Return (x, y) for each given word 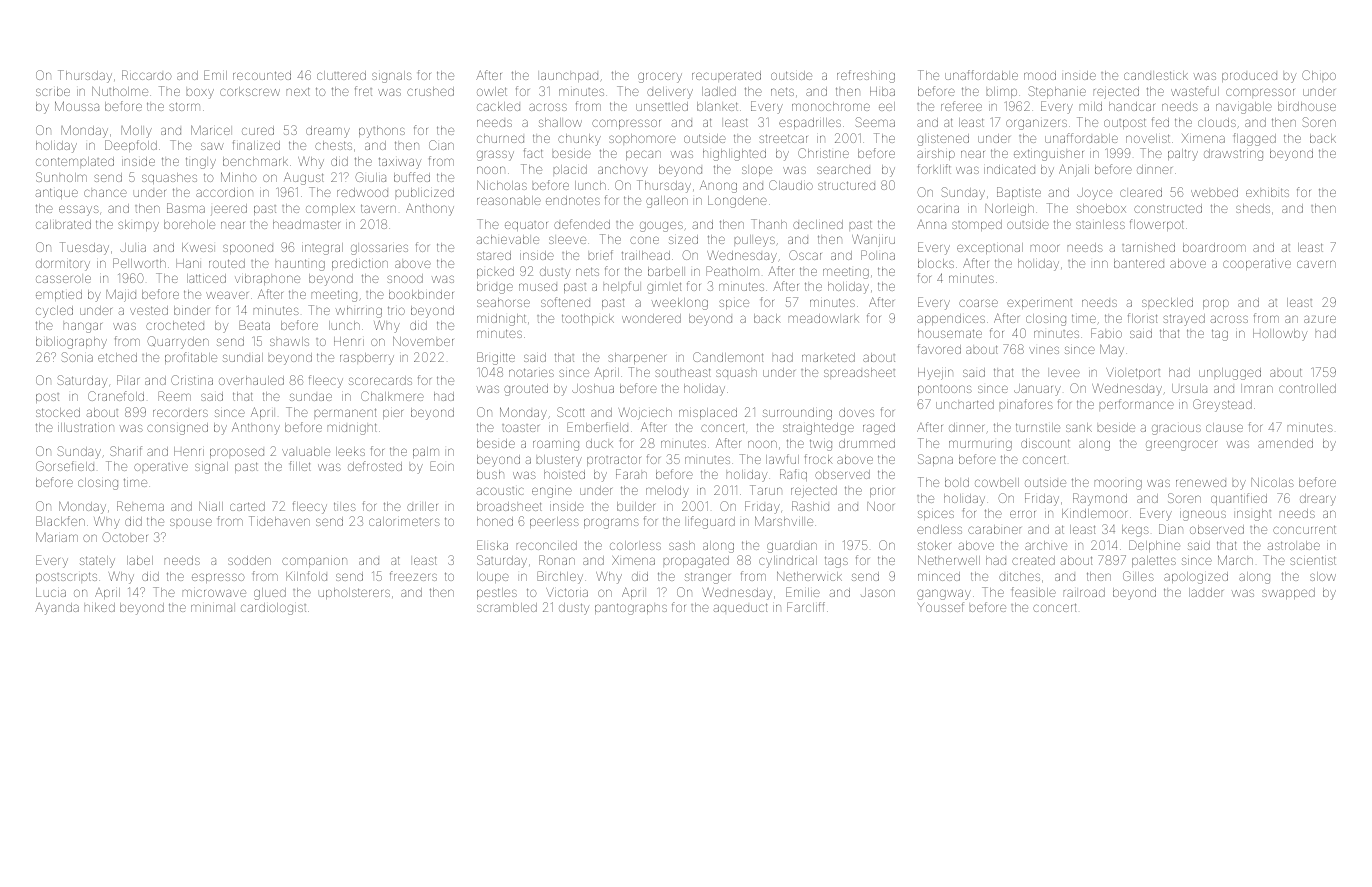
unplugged (1230, 374)
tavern (378, 208)
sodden (249, 560)
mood (1040, 75)
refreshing (866, 76)
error (1022, 514)
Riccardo (147, 75)
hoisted (564, 474)
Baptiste (1019, 193)
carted (247, 506)
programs (611, 523)
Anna (931, 224)
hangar (83, 327)
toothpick (588, 319)
